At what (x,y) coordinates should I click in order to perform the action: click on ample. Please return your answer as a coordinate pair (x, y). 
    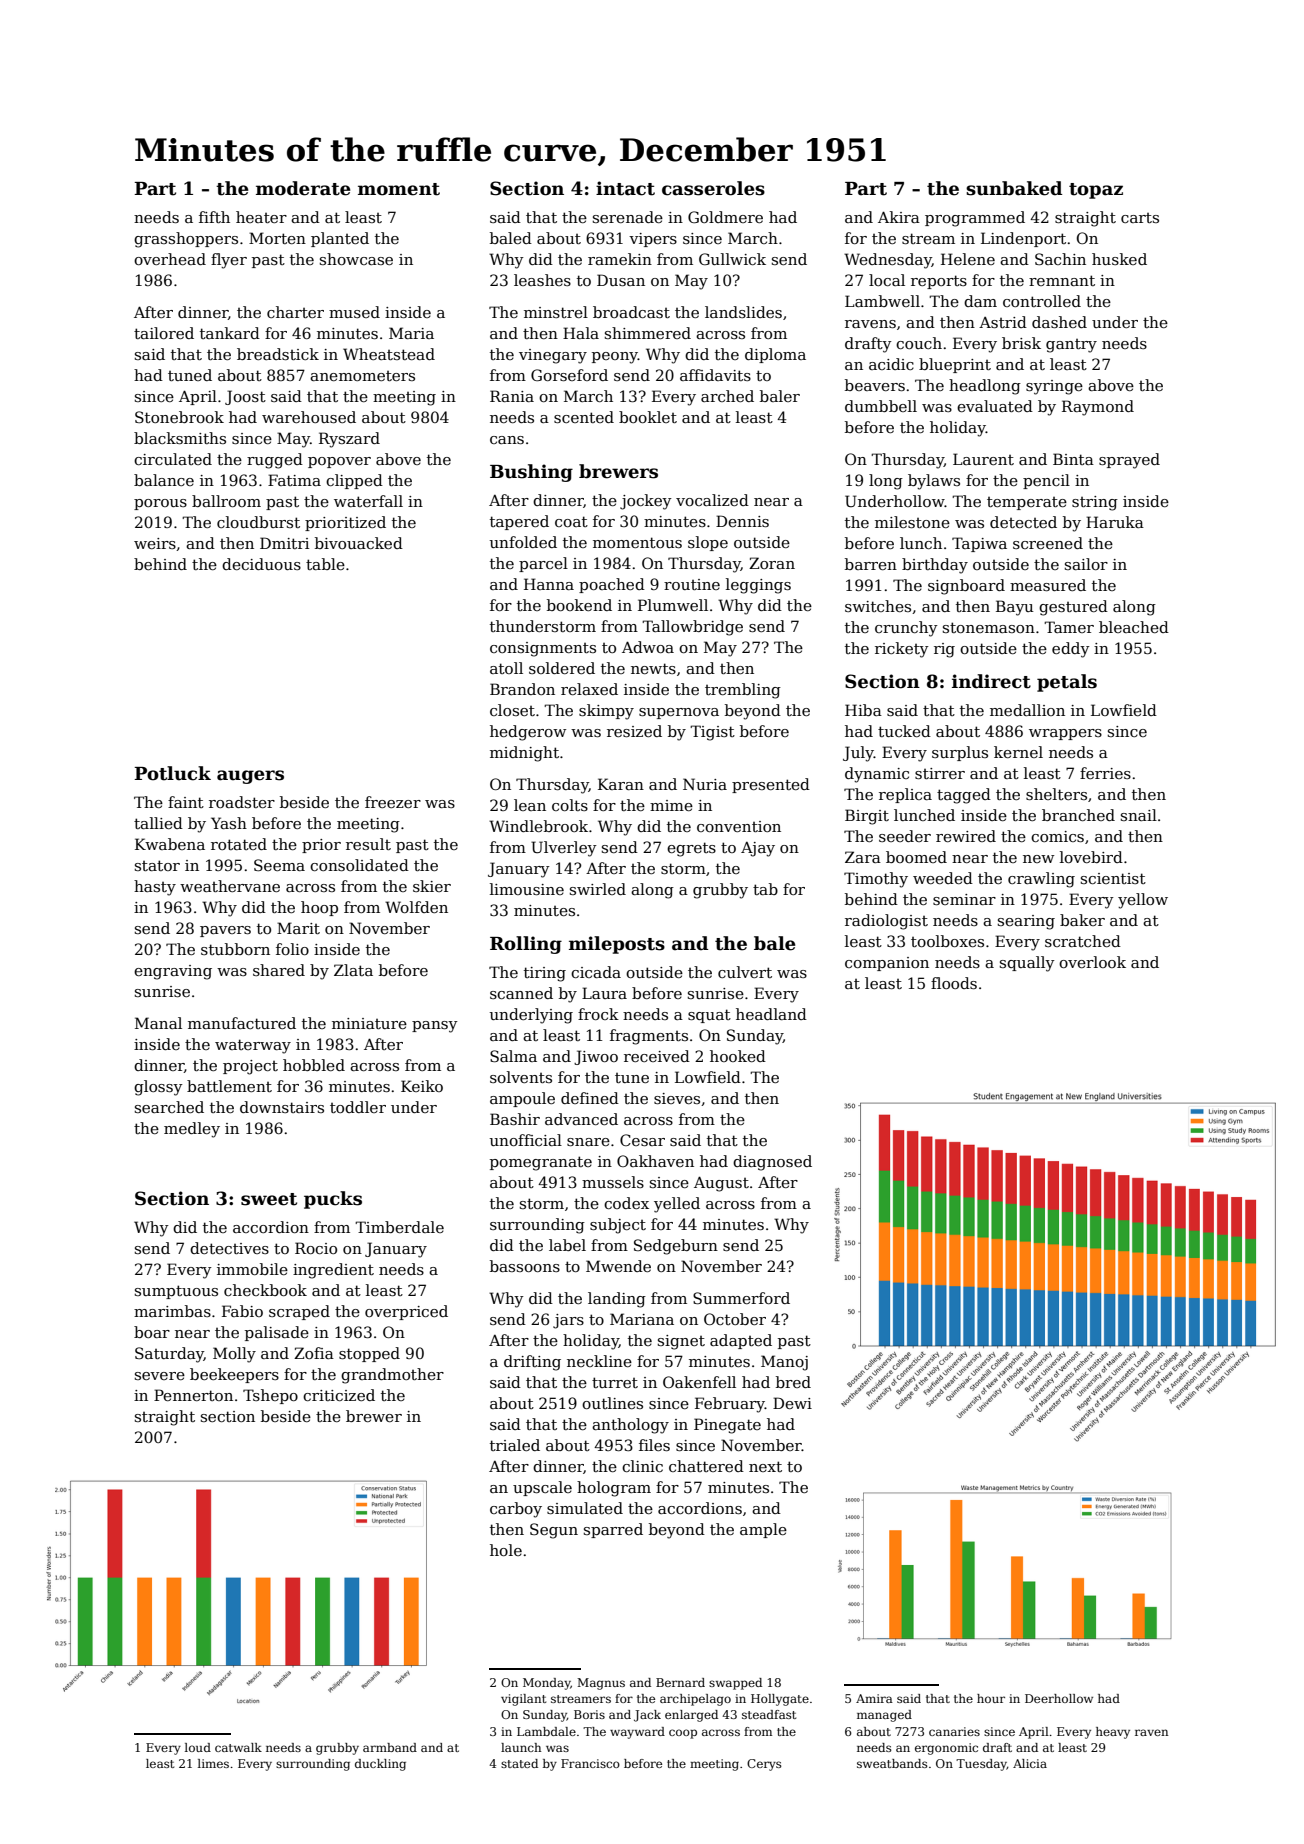
    Looking at the image, I should click on (763, 1530).
